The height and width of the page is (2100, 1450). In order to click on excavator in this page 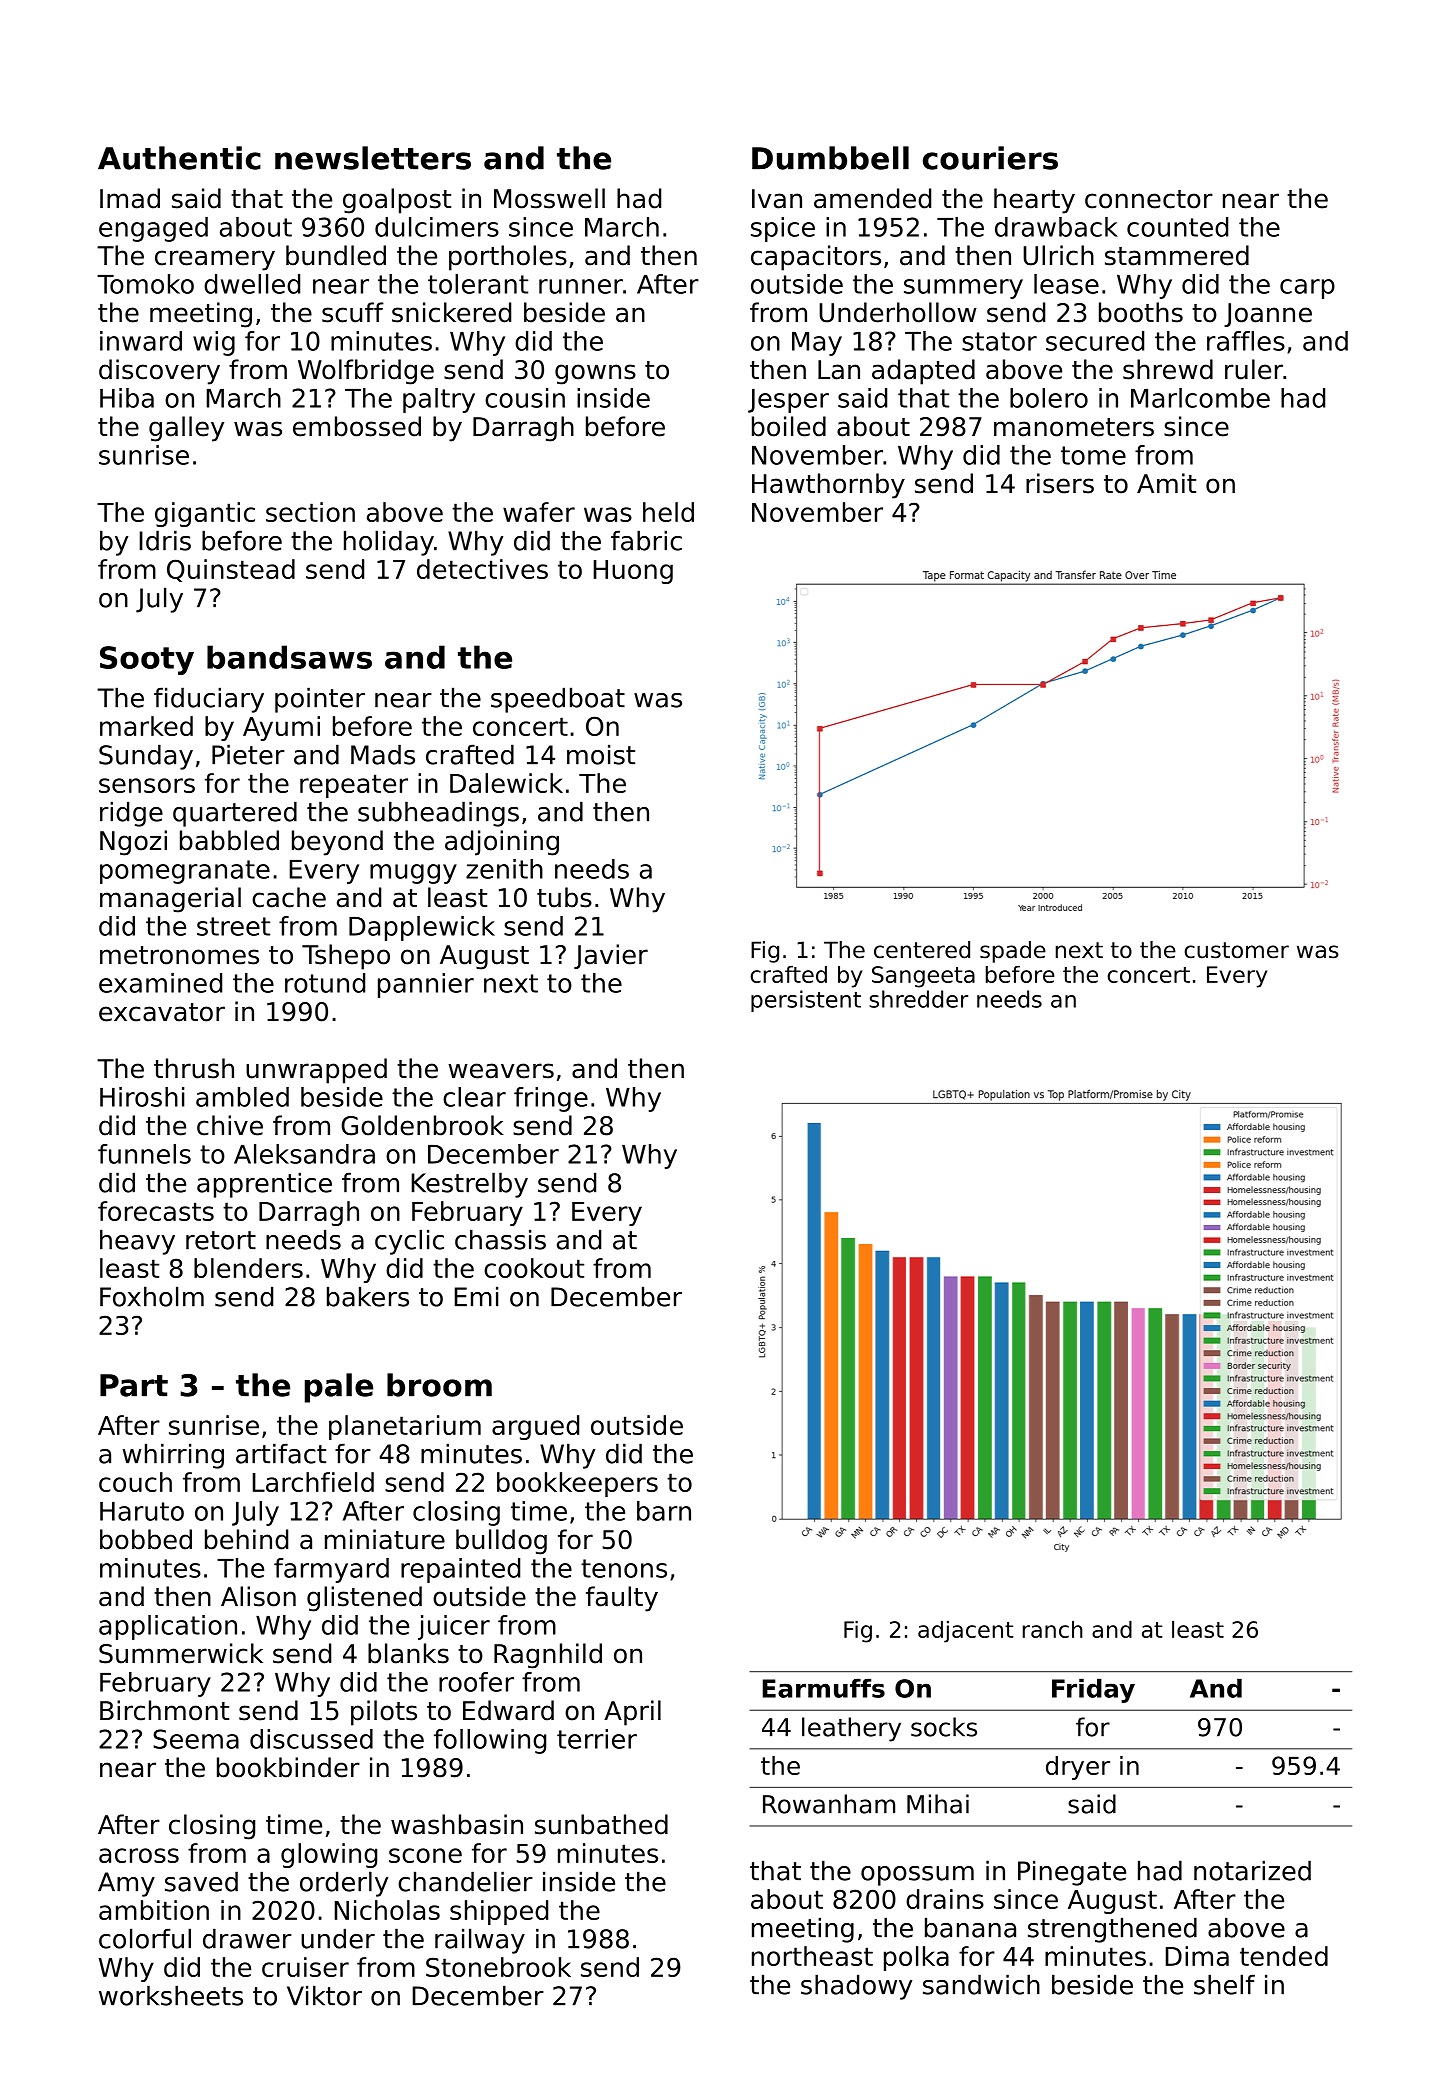, I will do `click(162, 1012)`.
